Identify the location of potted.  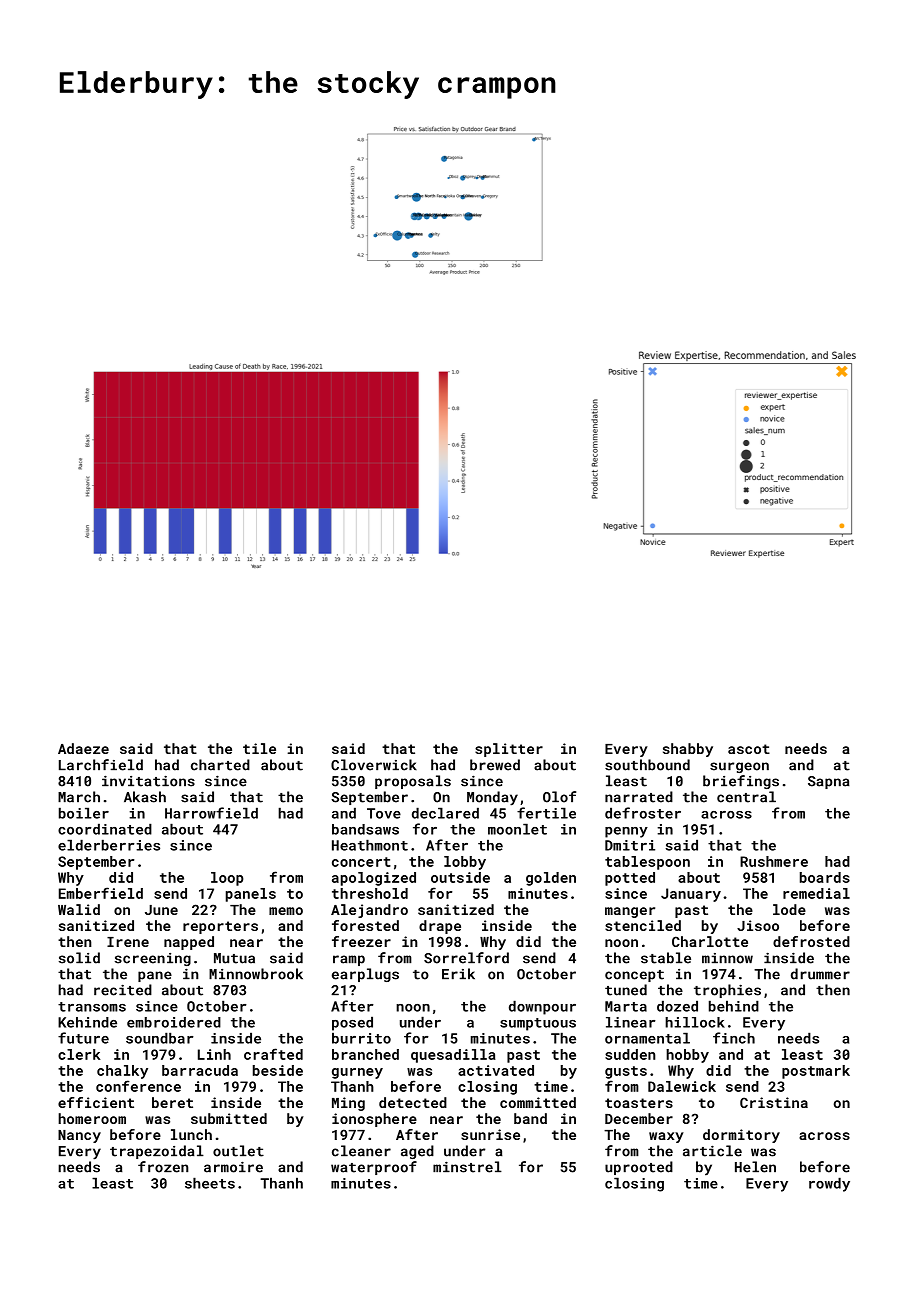
(630, 879).
